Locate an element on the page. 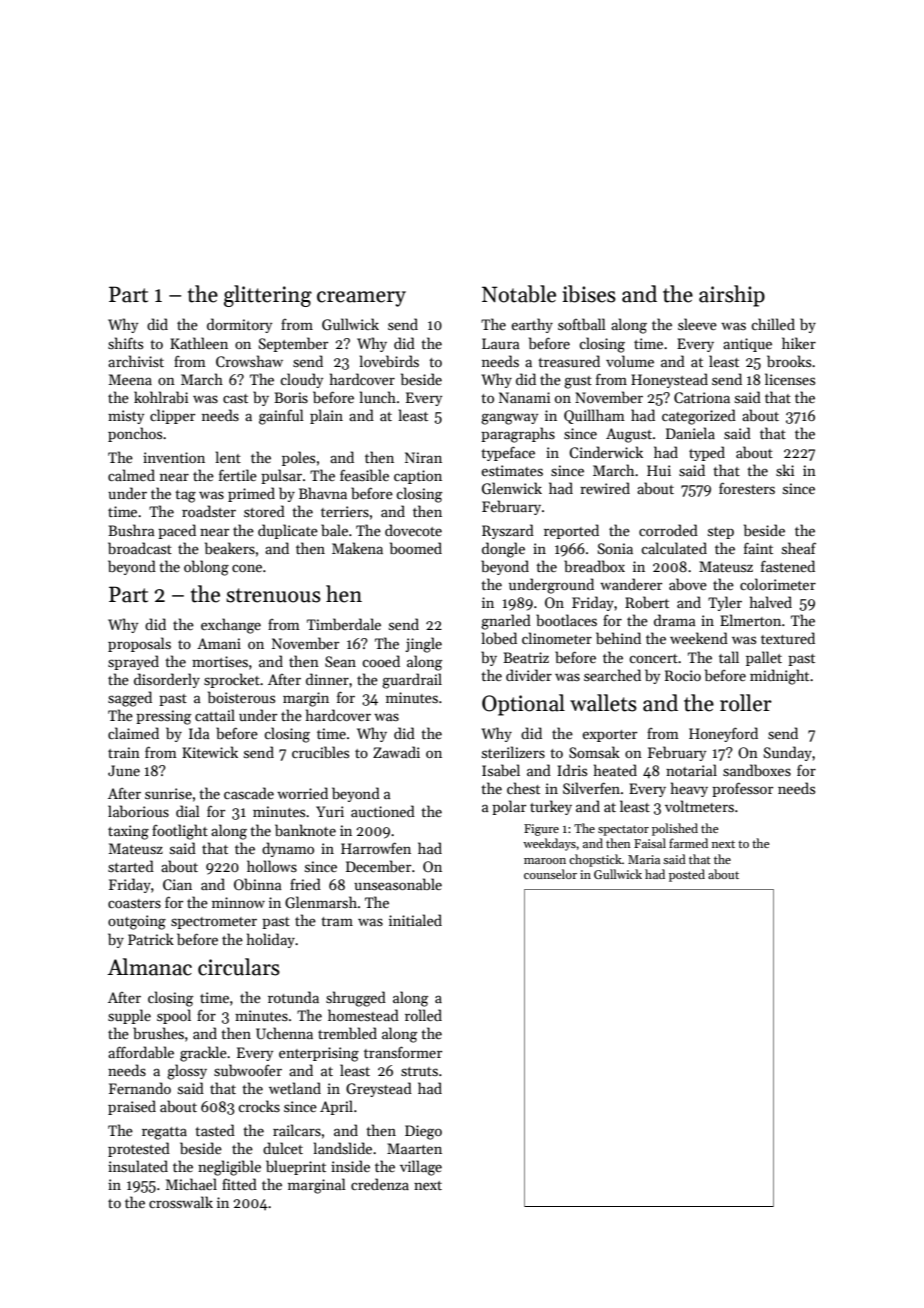 The height and width of the image is (1308, 924). heated is located at coordinates (615, 770).
